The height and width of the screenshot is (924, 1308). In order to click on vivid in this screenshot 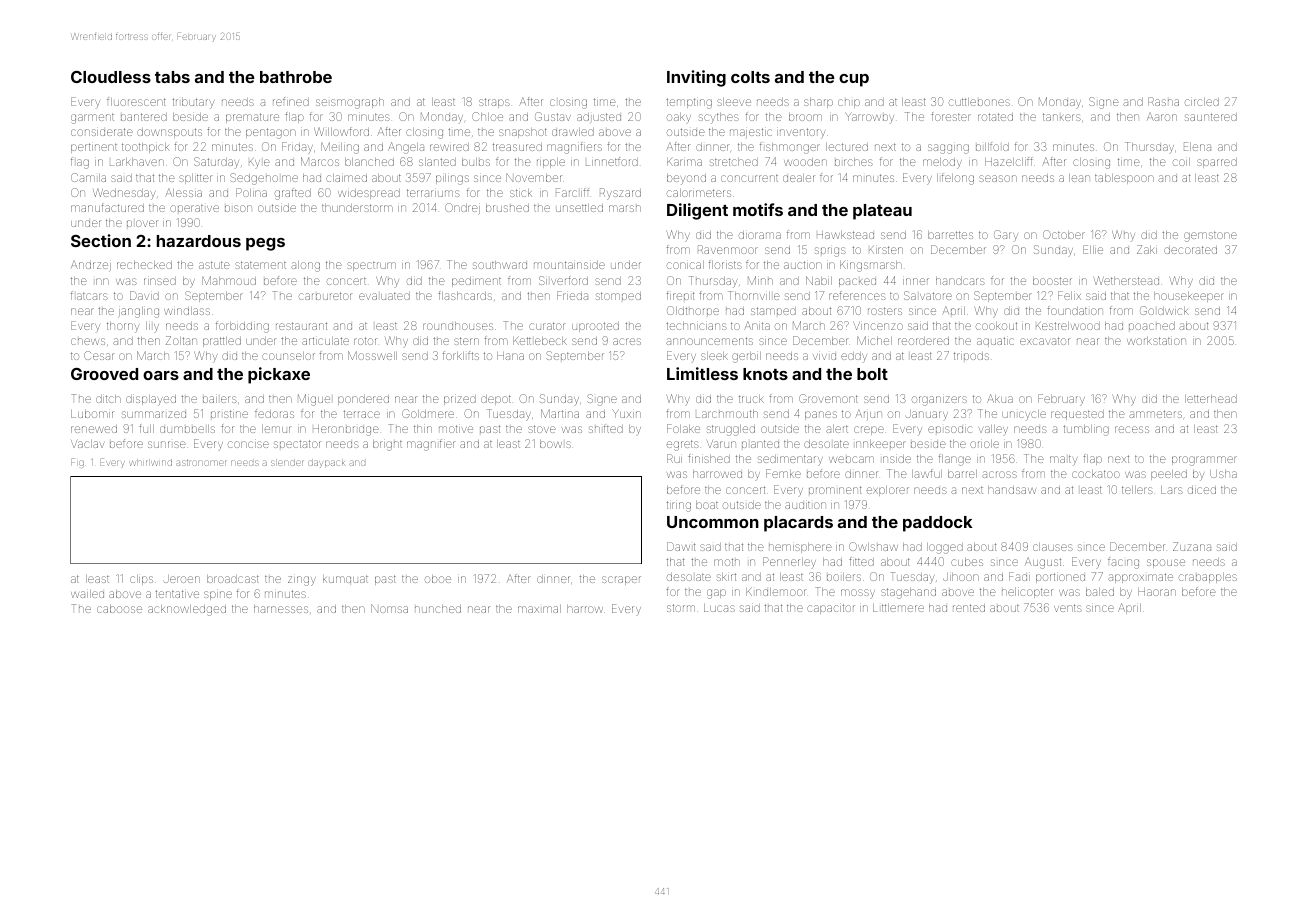, I will do `click(824, 356)`.
